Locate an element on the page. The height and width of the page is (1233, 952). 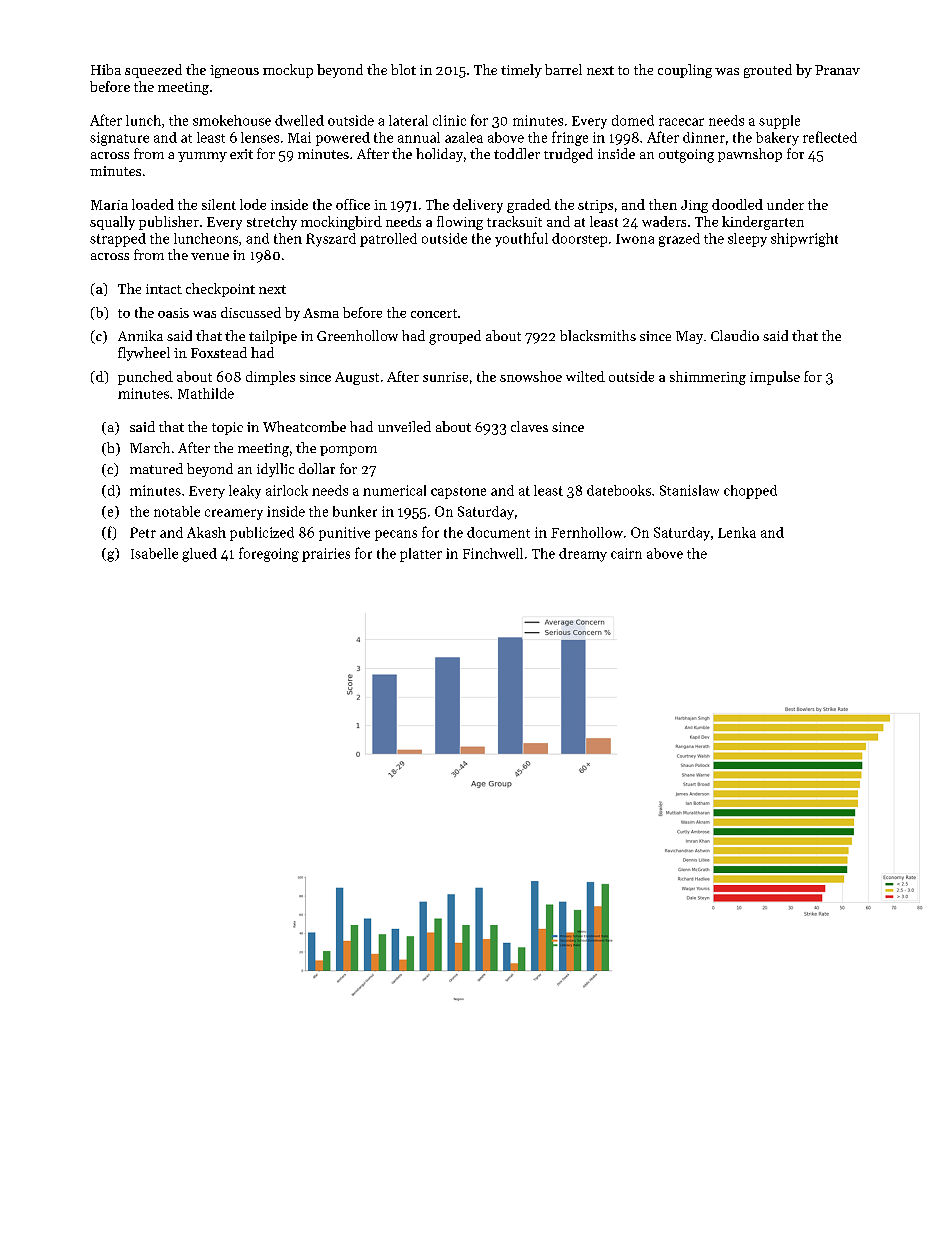
Claudio is located at coordinates (735, 335).
